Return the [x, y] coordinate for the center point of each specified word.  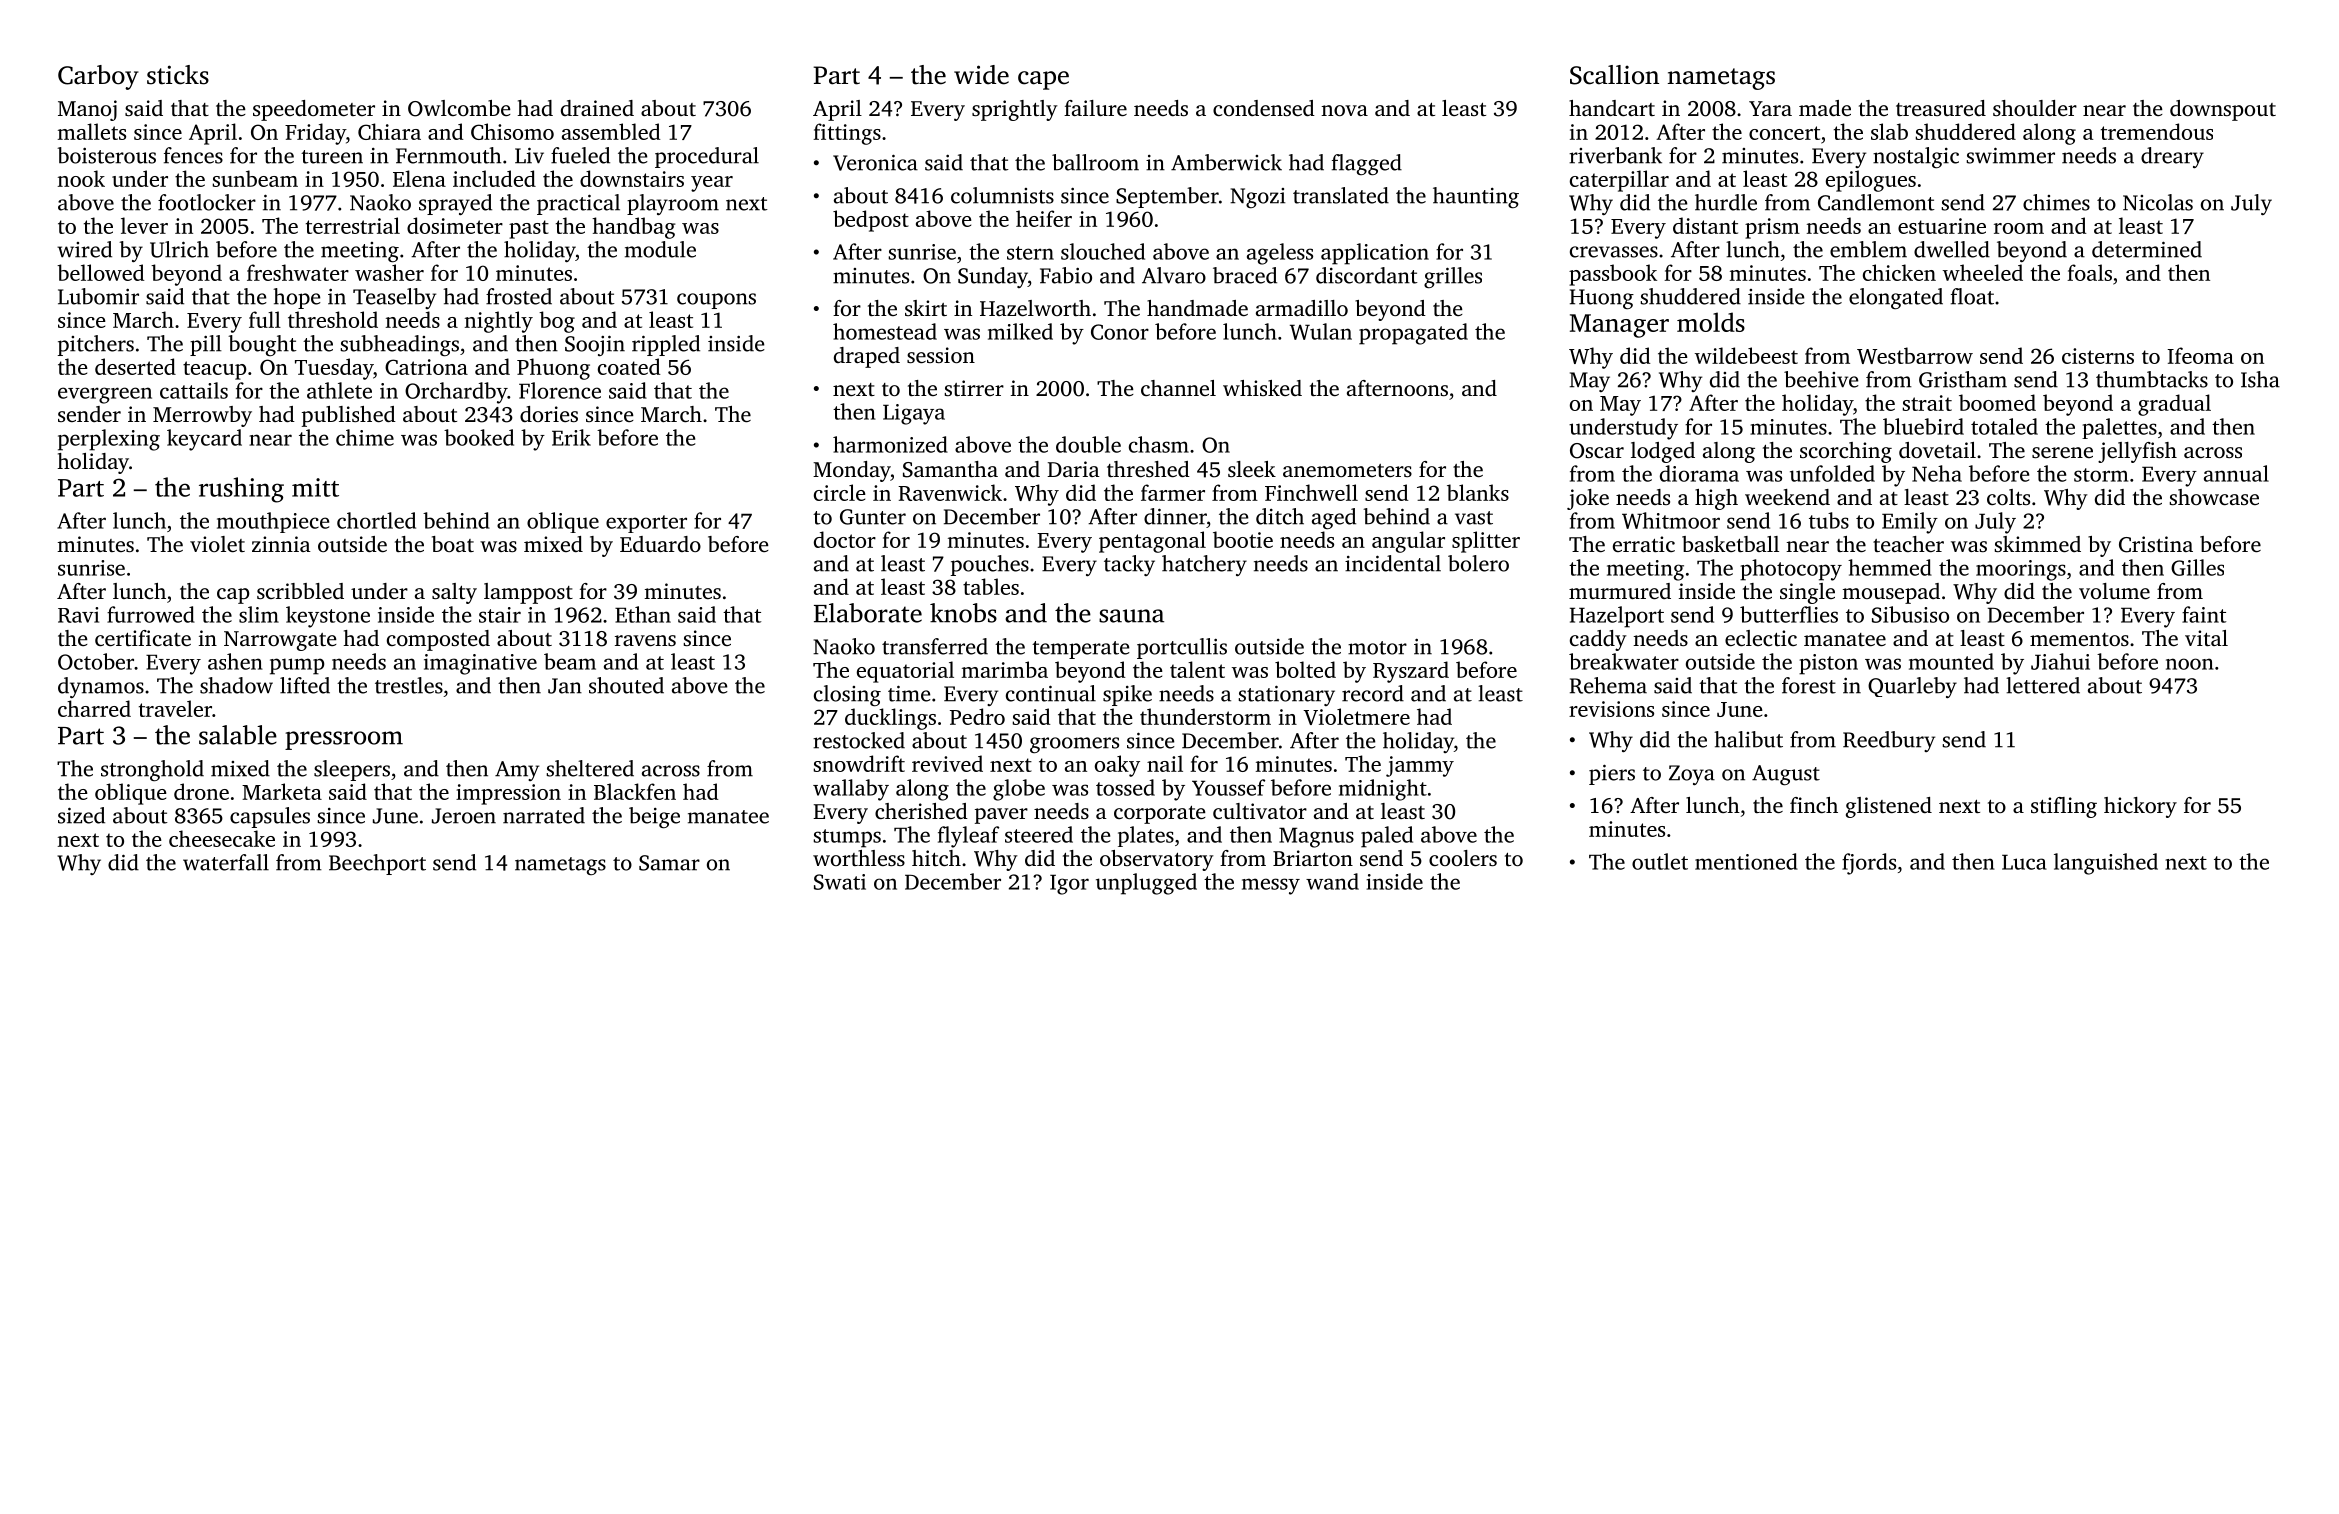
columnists [1002, 195]
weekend [1787, 497]
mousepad [1891, 593]
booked [479, 437]
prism [1772, 228]
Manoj [87, 110]
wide [981, 75]
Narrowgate [280, 641]
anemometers [1347, 470]
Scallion [1614, 75]
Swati [840, 882]
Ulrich [179, 249]
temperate [1081, 650]
